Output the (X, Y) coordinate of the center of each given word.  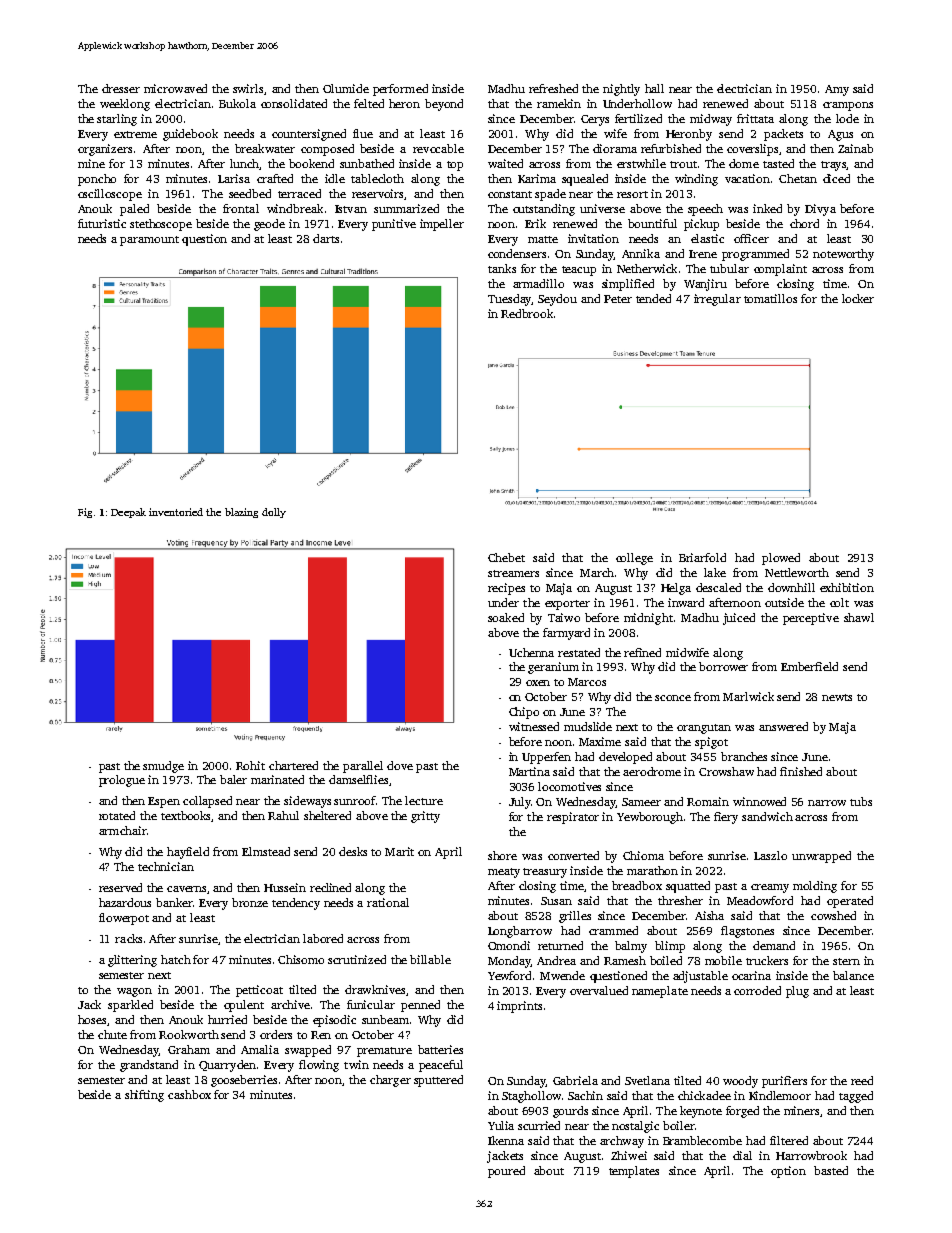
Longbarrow (520, 932)
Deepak (128, 513)
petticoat (259, 991)
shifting (144, 1096)
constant (510, 194)
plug (797, 992)
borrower (723, 666)
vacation (747, 178)
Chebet (506, 557)
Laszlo (770, 855)
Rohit (250, 765)
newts (837, 697)
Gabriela (575, 1080)
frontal (241, 208)
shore (502, 855)
